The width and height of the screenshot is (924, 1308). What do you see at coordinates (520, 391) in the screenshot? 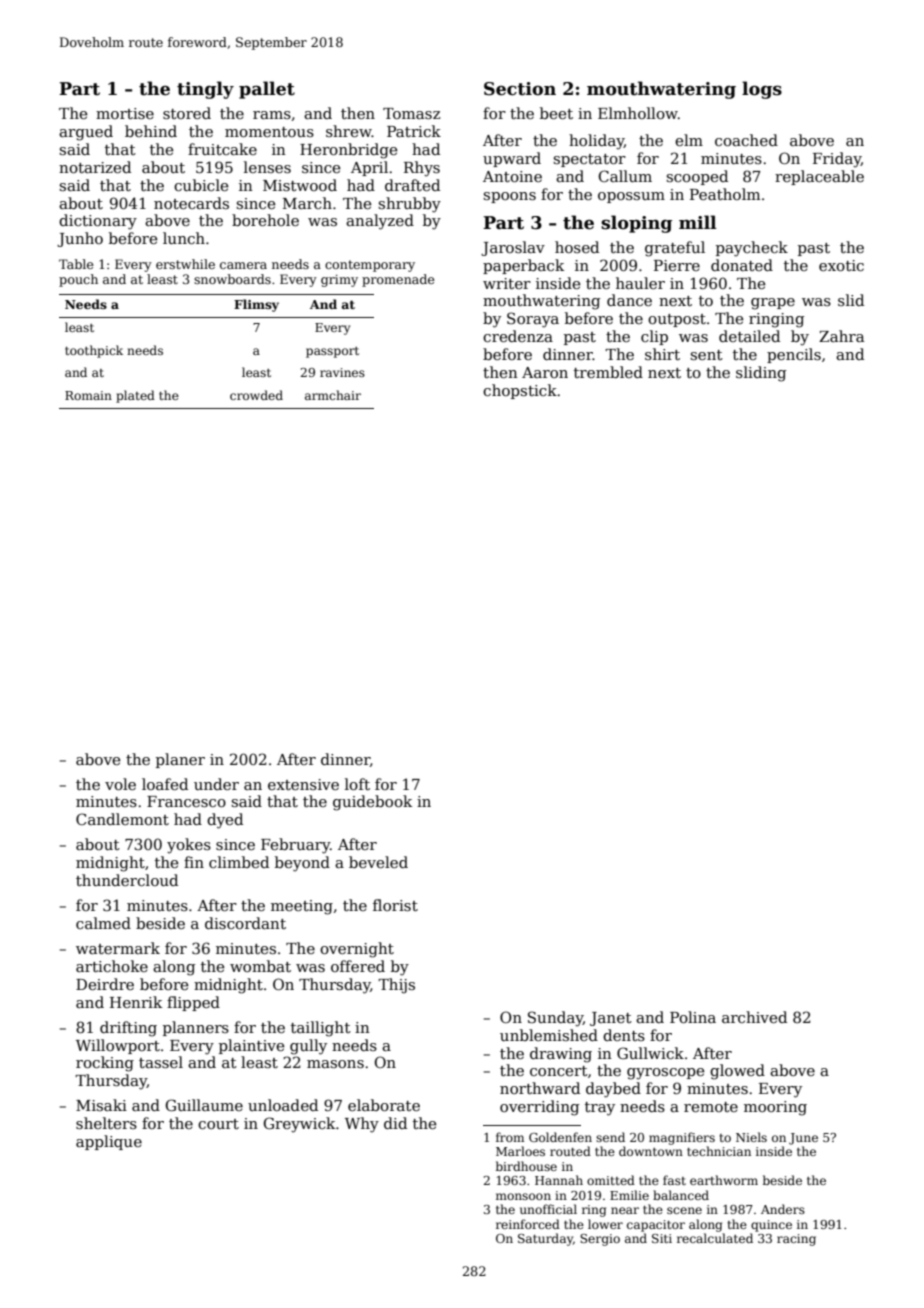
I see `chopstick` at bounding box center [520, 391].
